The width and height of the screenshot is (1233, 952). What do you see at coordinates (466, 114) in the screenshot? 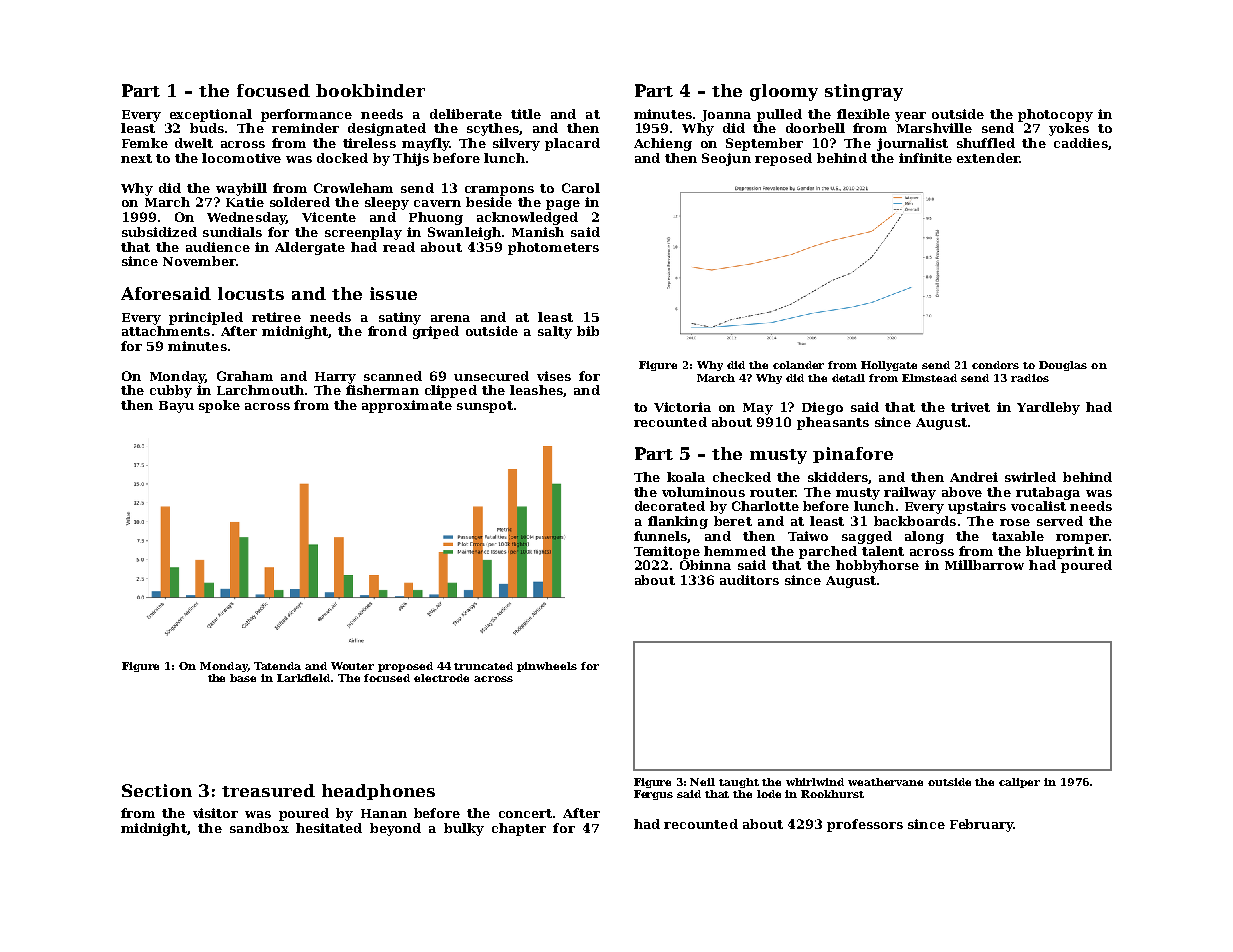
I see `deliberate` at bounding box center [466, 114].
